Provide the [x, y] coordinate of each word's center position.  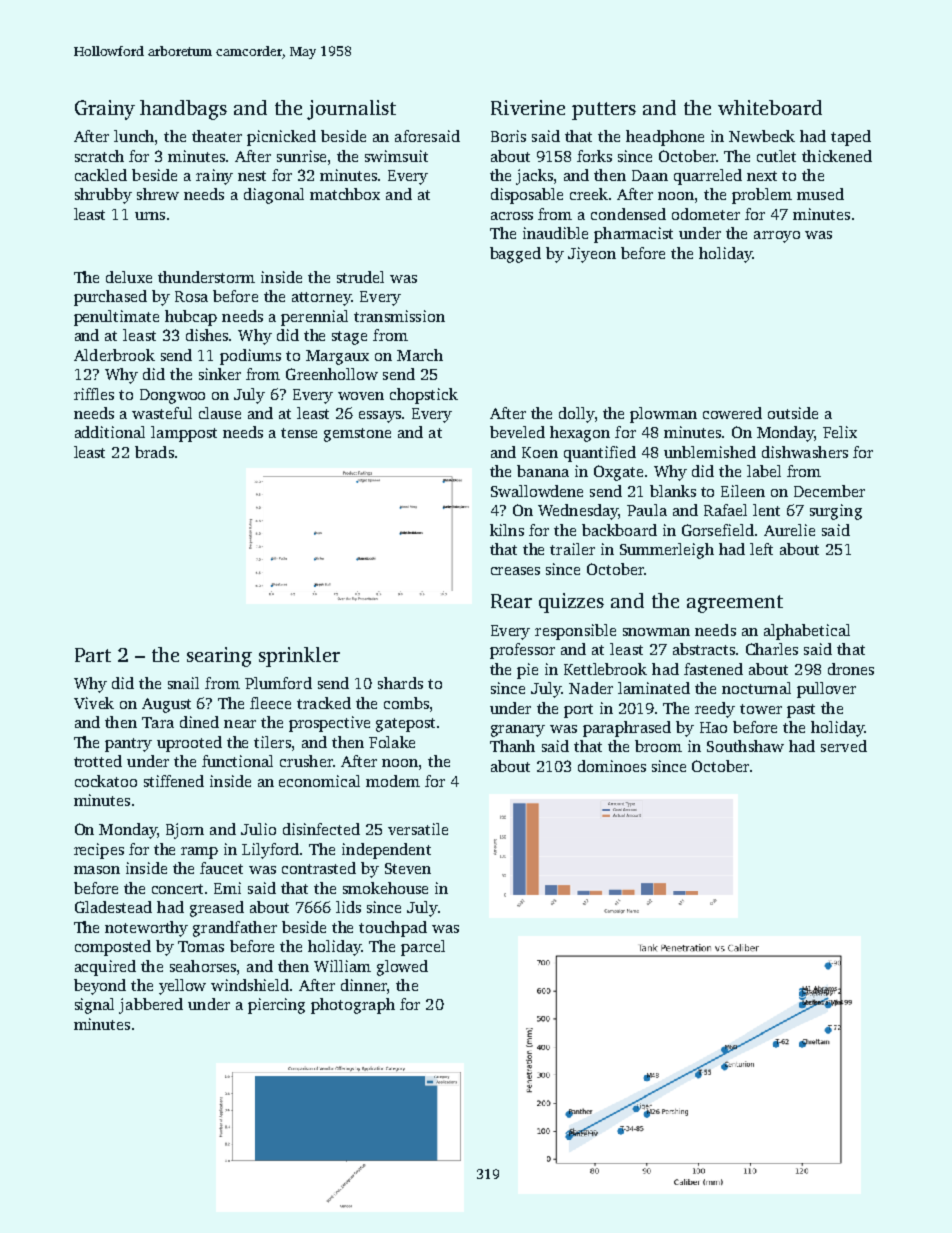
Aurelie [789, 530]
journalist [351, 110]
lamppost [184, 434]
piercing [276, 1006]
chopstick [424, 396]
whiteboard [770, 107]
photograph [353, 1006]
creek [589, 194]
